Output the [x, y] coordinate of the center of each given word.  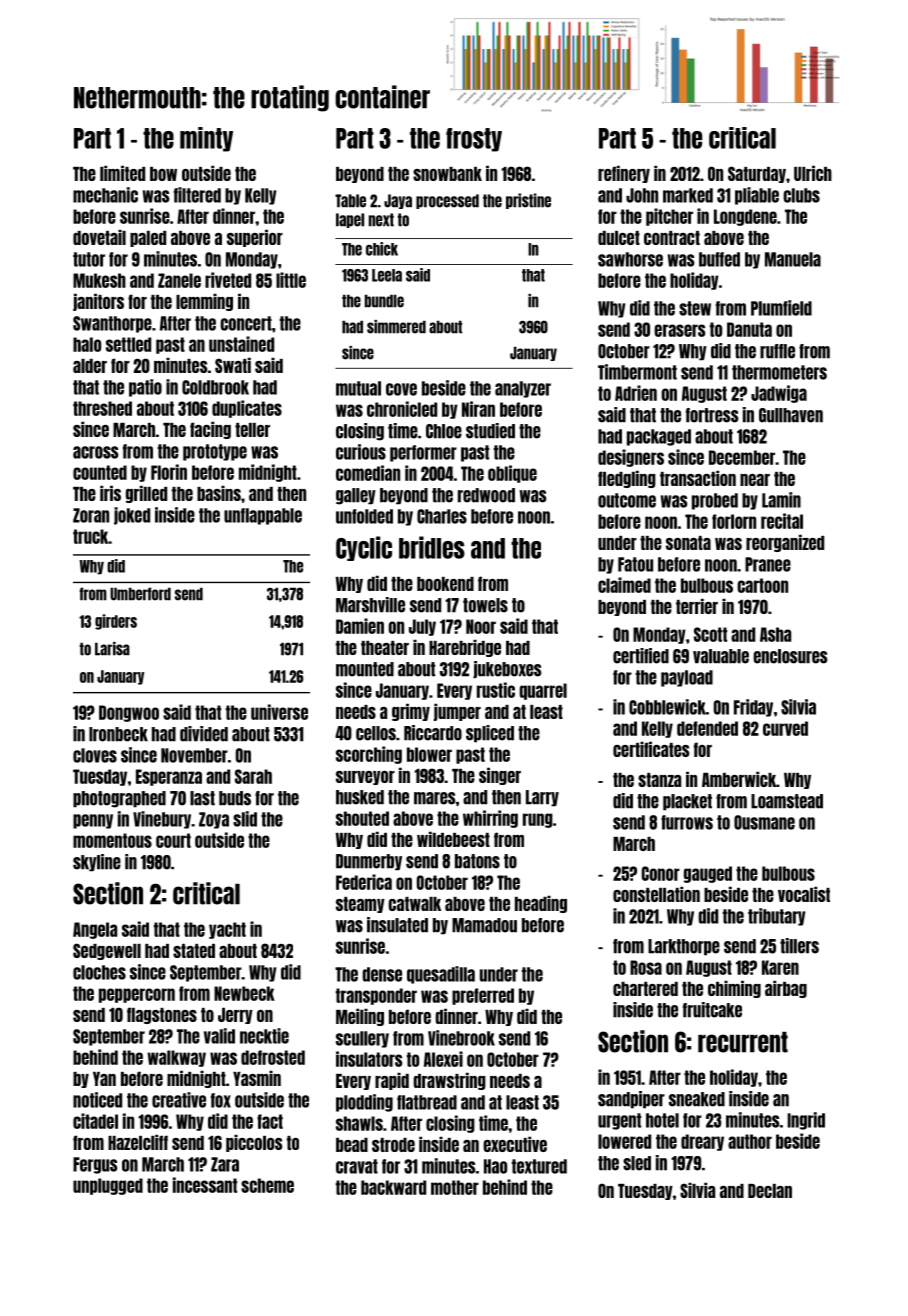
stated [194, 951]
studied [490, 431]
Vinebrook [461, 1038]
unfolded [364, 516]
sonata [688, 543]
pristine [528, 201]
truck [90, 536]
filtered [197, 195]
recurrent [743, 1042]
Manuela [793, 259]
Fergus [95, 1165]
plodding [364, 1103]
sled [637, 1163]
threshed [102, 408]
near [755, 480]
